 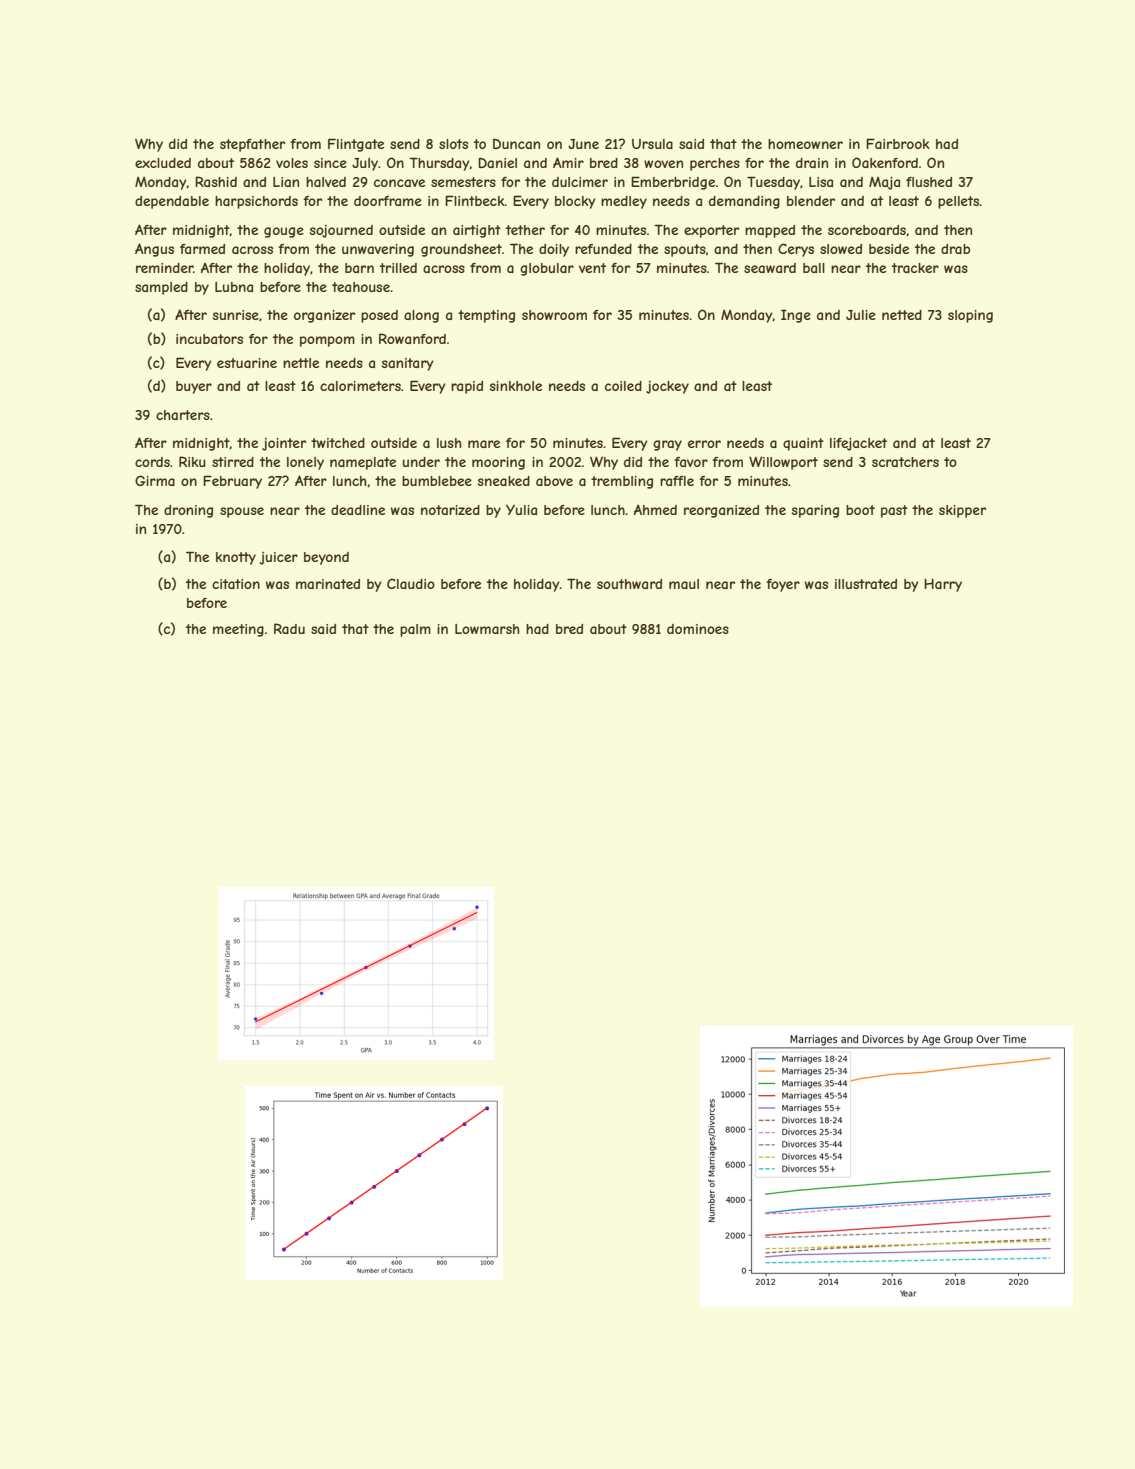 What do you see at coordinates (194, 387) in the screenshot?
I see `buyer` at bounding box center [194, 387].
